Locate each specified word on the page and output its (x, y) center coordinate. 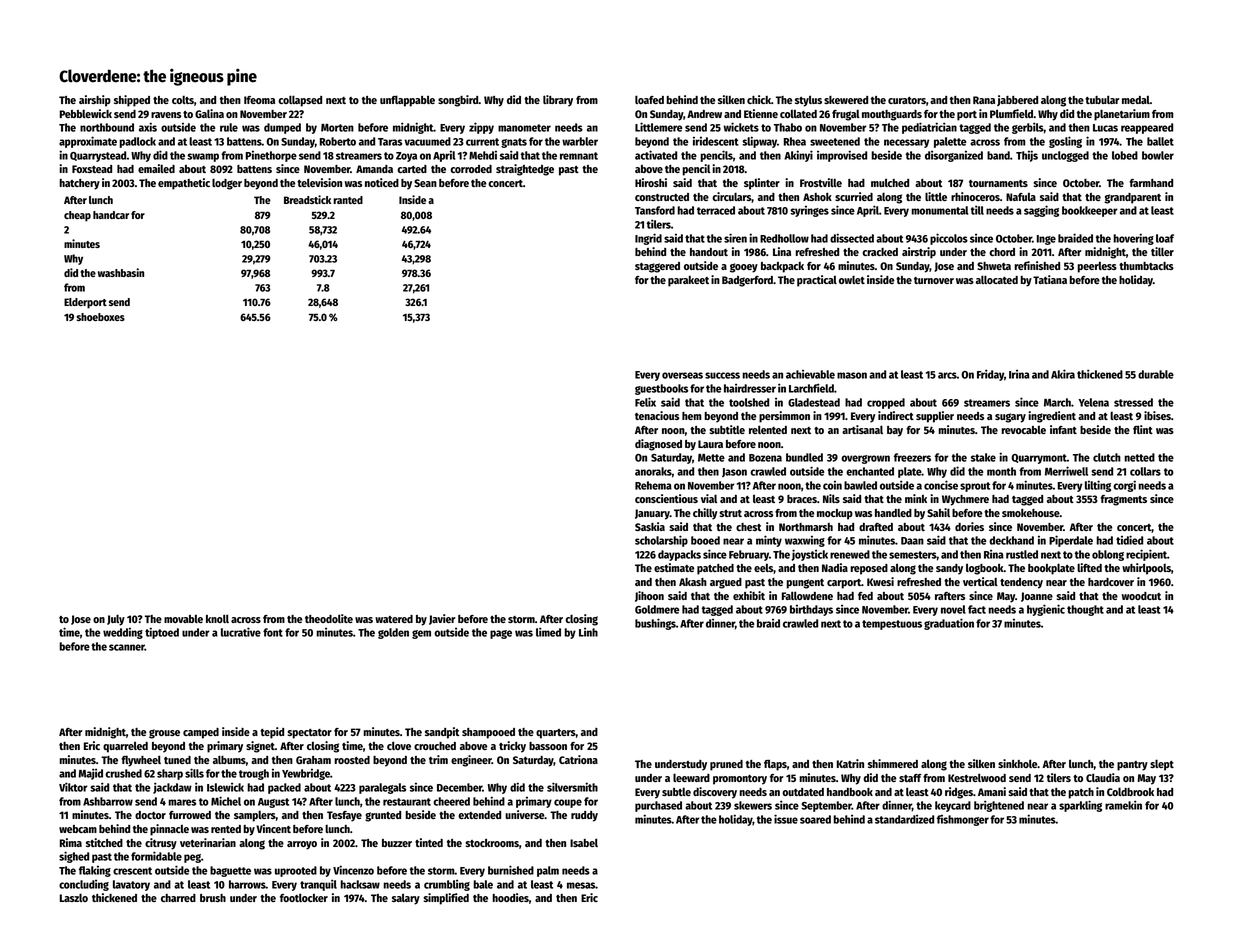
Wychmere (965, 500)
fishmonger (963, 820)
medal (1136, 100)
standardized (904, 819)
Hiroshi (651, 182)
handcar (111, 215)
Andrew (704, 114)
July (116, 620)
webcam (78, 829)
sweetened (835, 141)
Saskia (650, 526)
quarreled (125, 747)
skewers (753, 805)
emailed (156, 168)
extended (479, 815)
